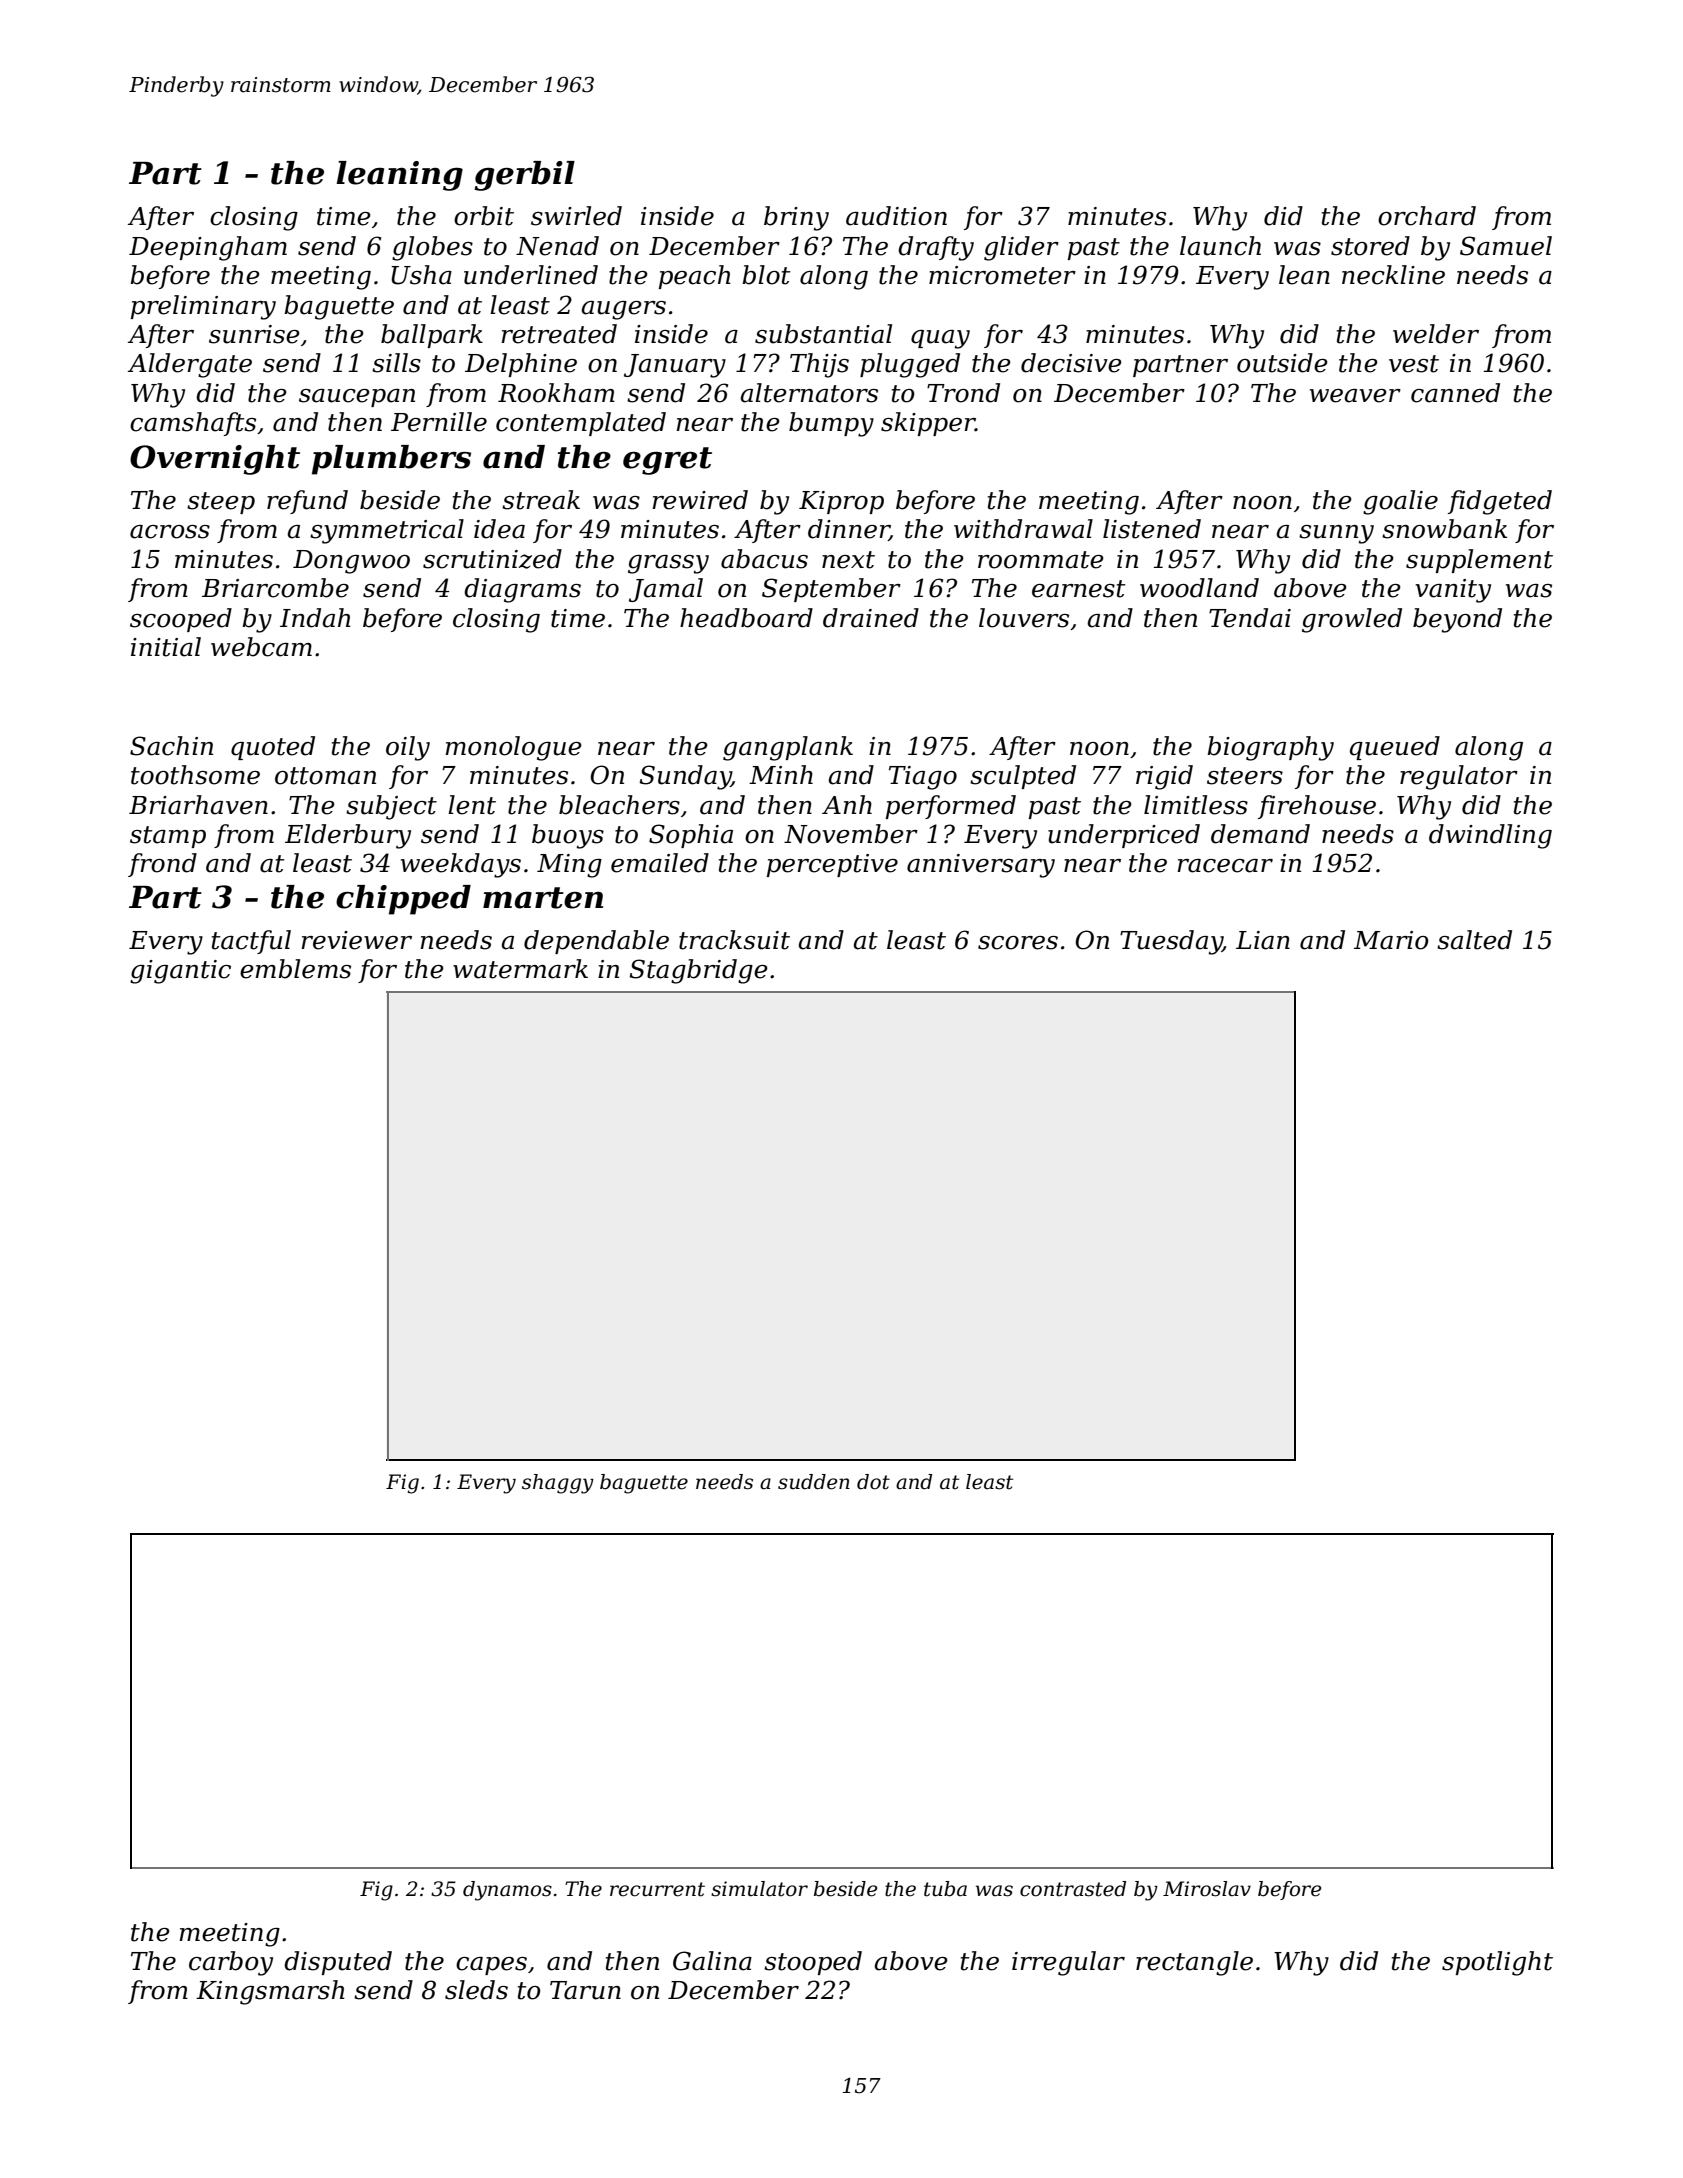  Describe the element at coordinates (203, 307) in the screenshot. I see `preliminary` at that location.
